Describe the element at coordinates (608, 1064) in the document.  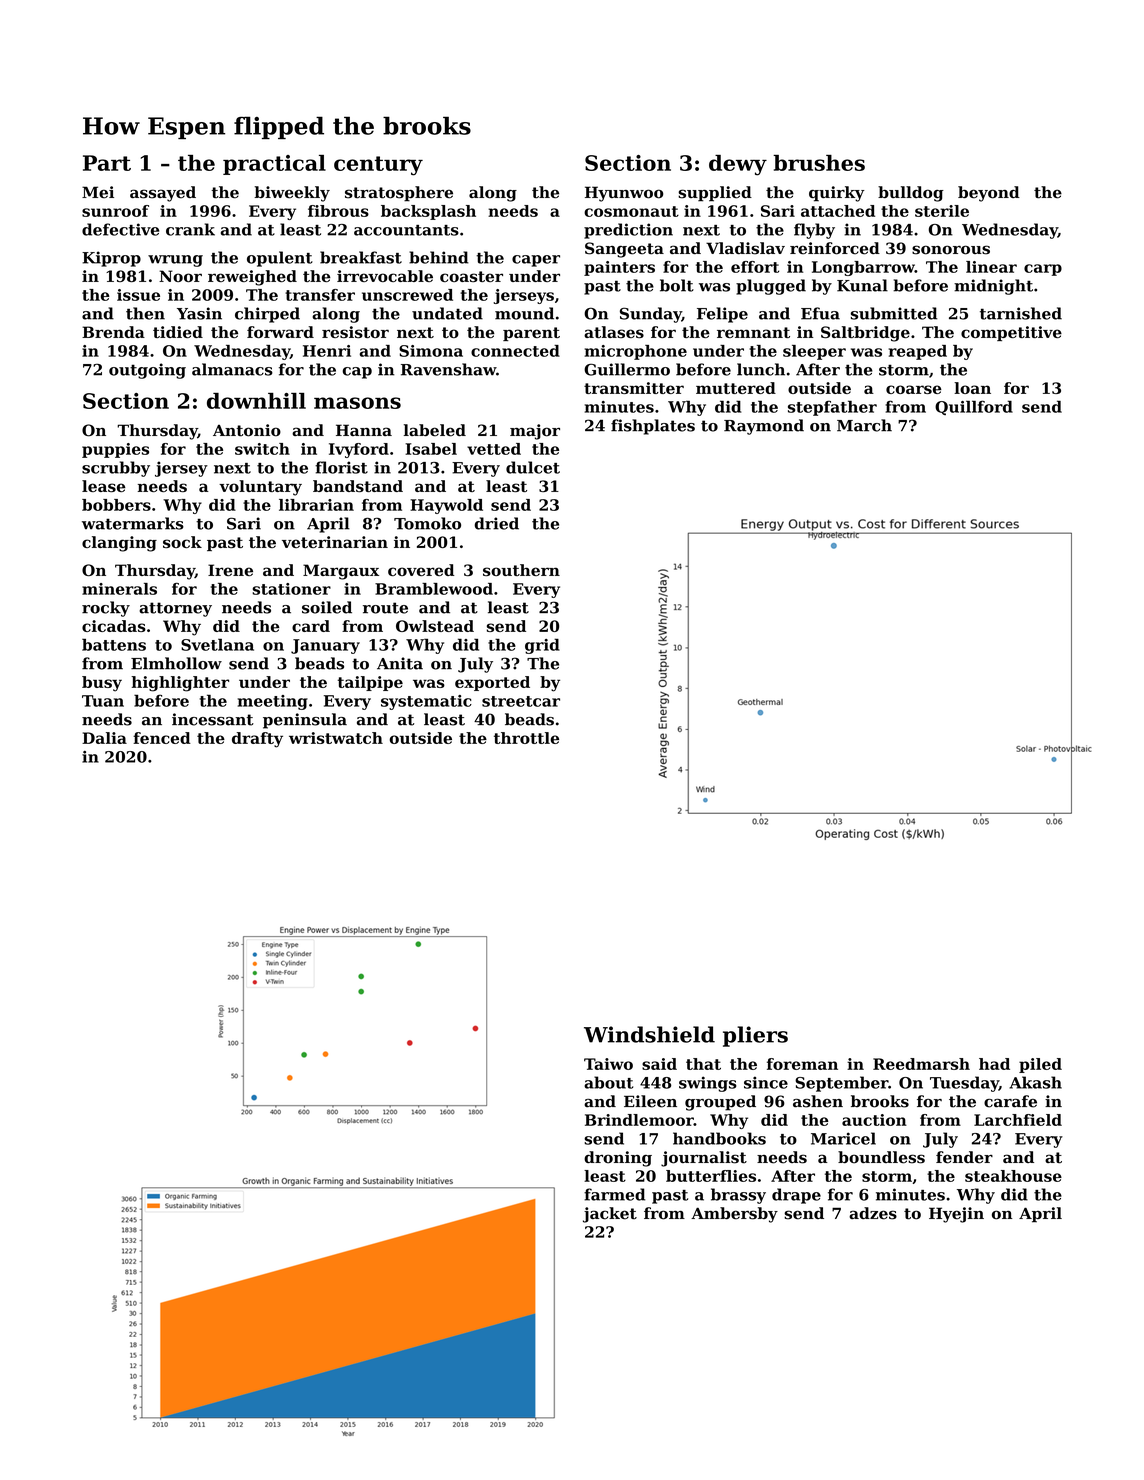
I see `Taiwo` at that location.
